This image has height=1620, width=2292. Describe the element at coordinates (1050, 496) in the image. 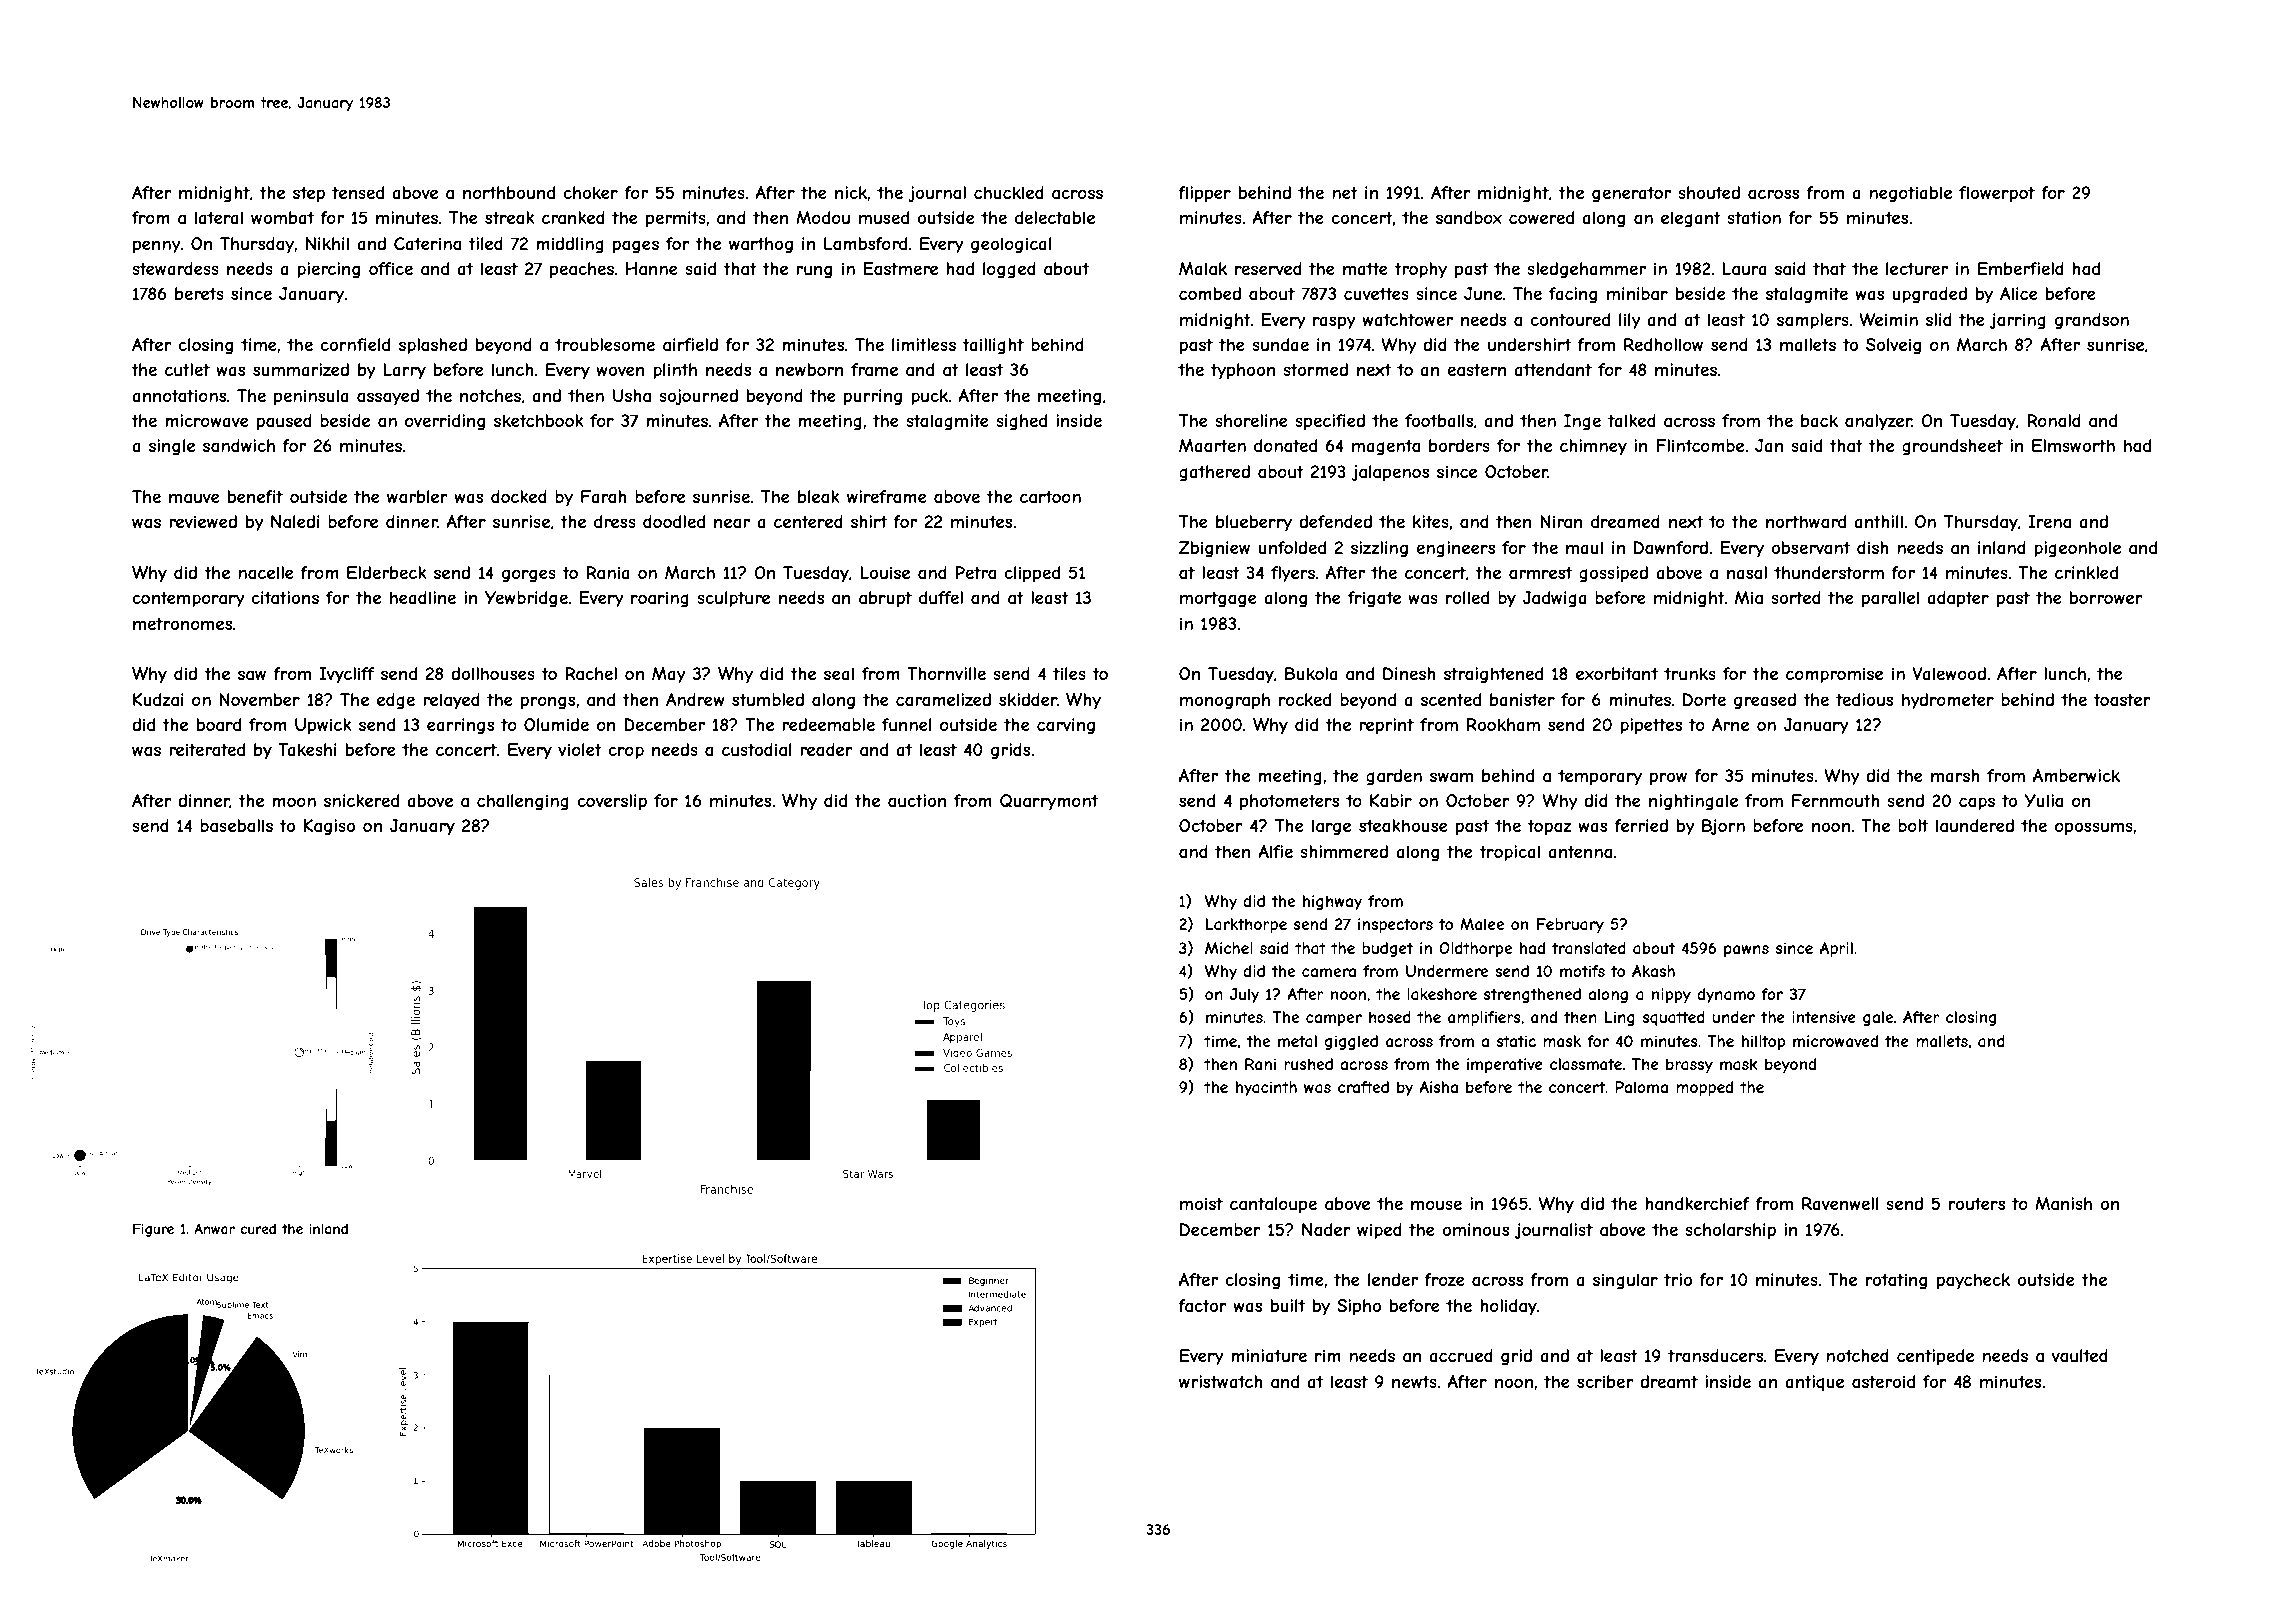

I see `cartoon` at that location.
